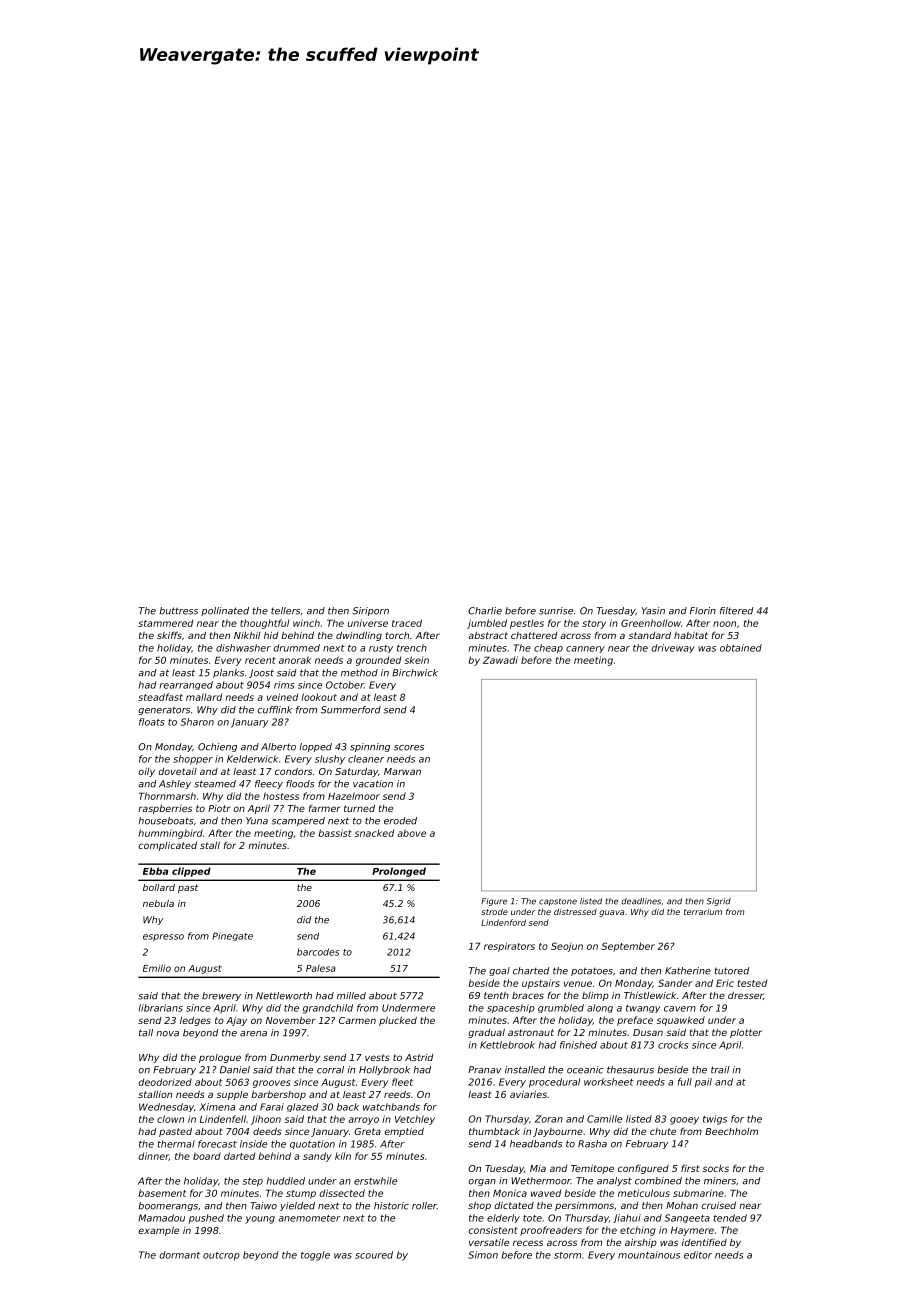  Describe the element at coordinates (253, 1182) in the document. I see `step` at that location.
